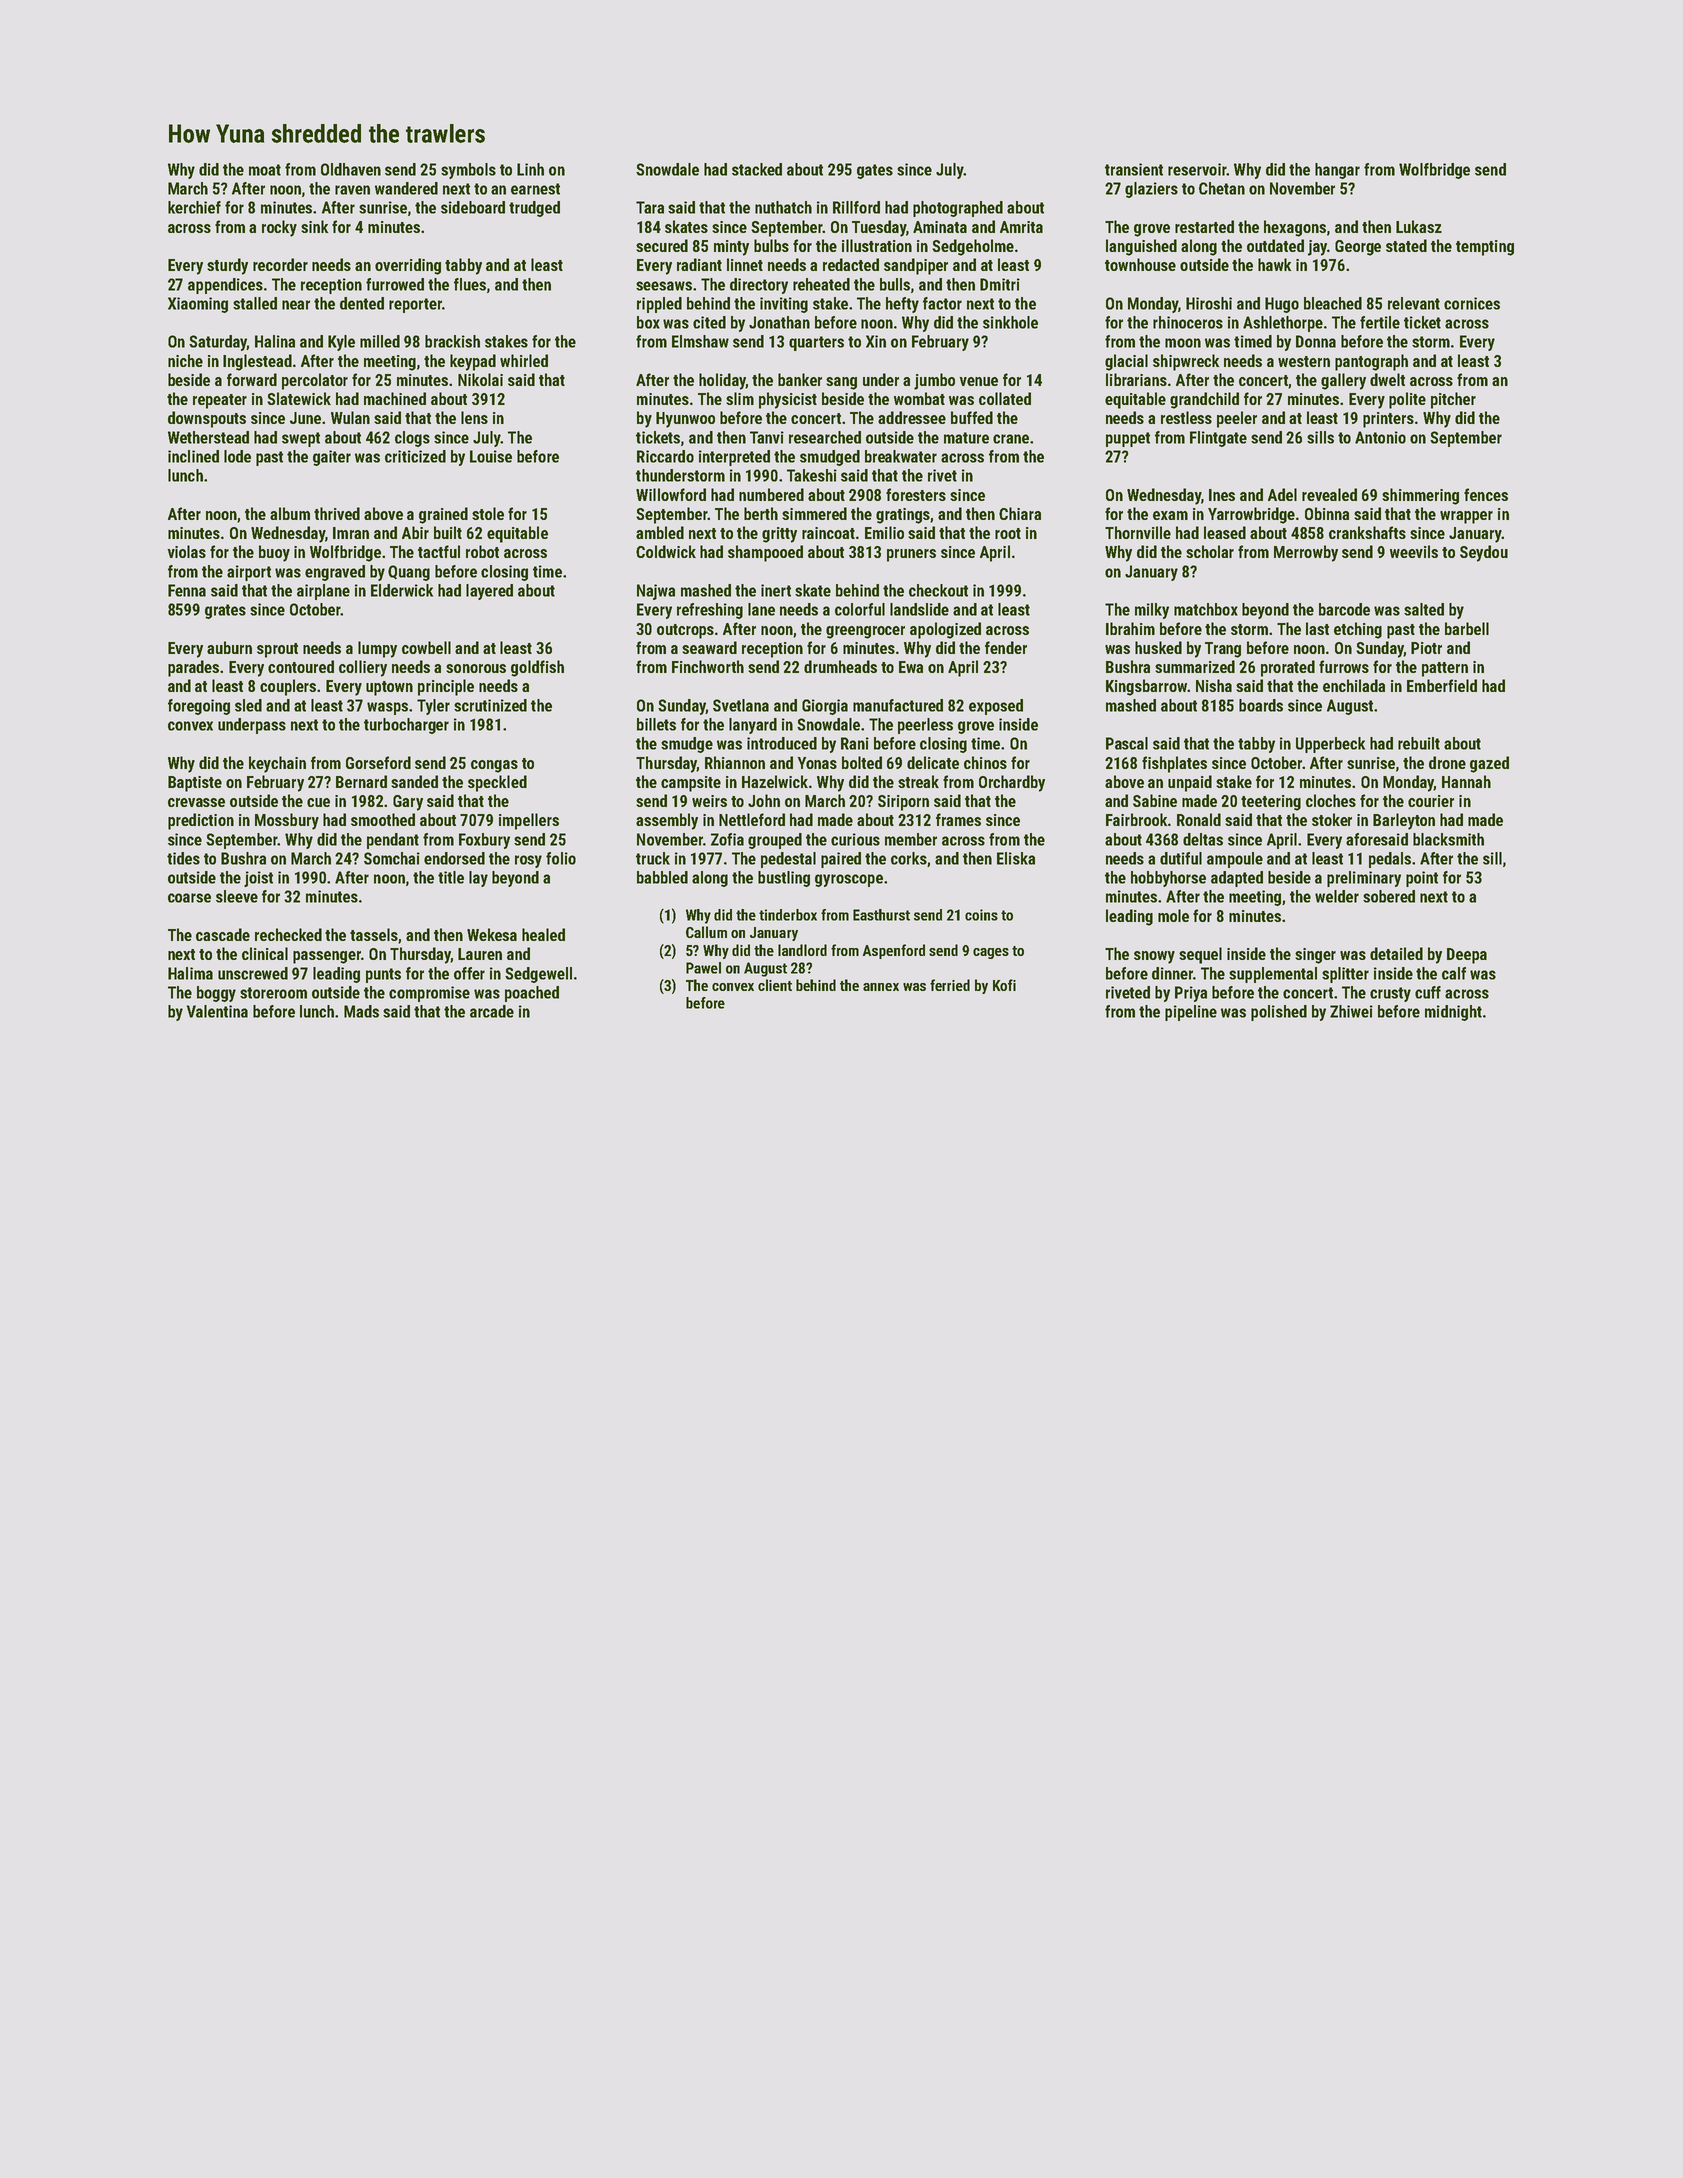 The width and height of the screenshot is (1683, 2178). I want to click on gates, so click(875, 171).
